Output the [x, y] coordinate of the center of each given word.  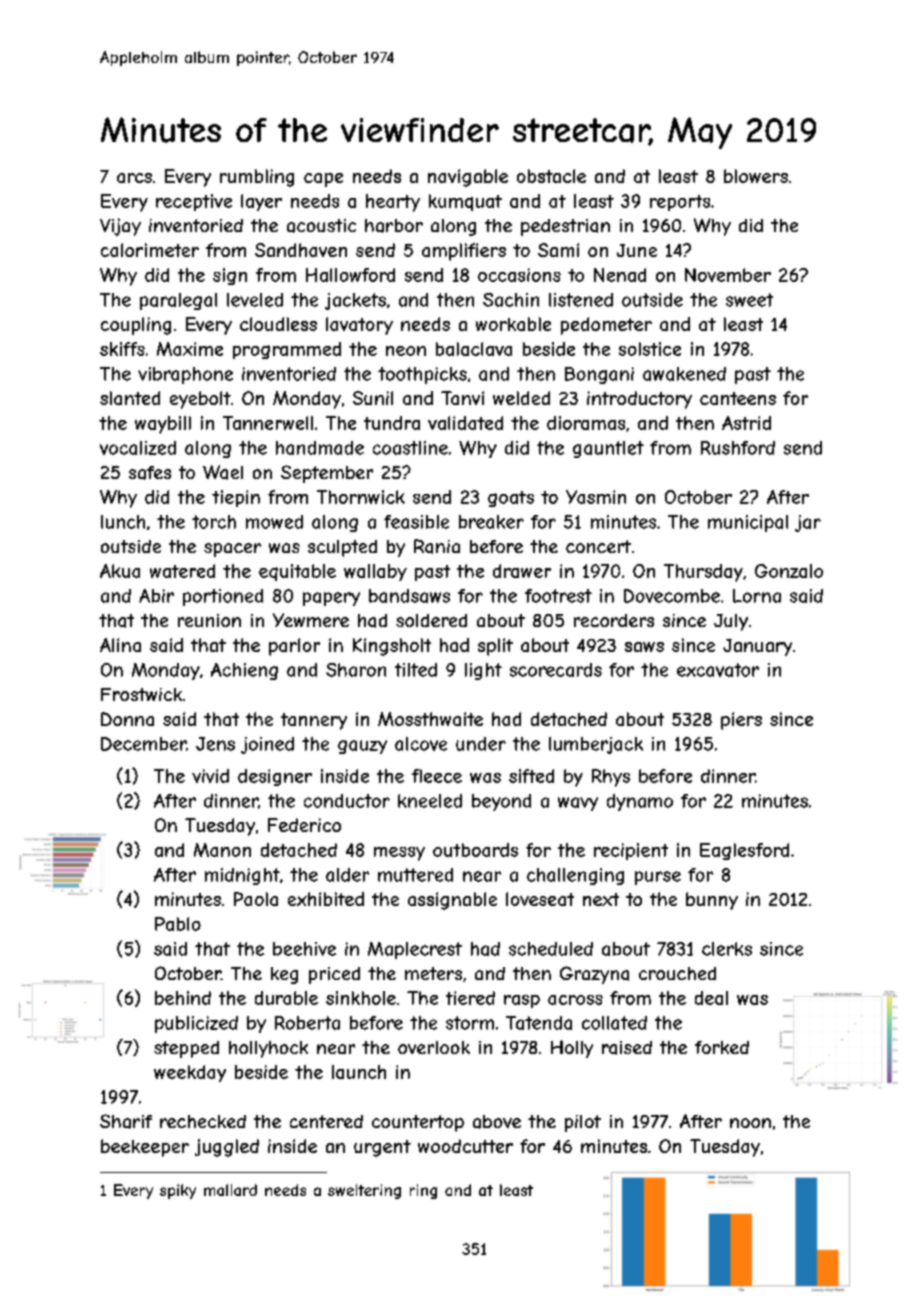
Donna [127, 719]
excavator [718, 670]
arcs [134, 178]
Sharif [126, 1121]
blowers [756, 176]
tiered [470, 998]
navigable [468, 178]
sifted [531, 776]
